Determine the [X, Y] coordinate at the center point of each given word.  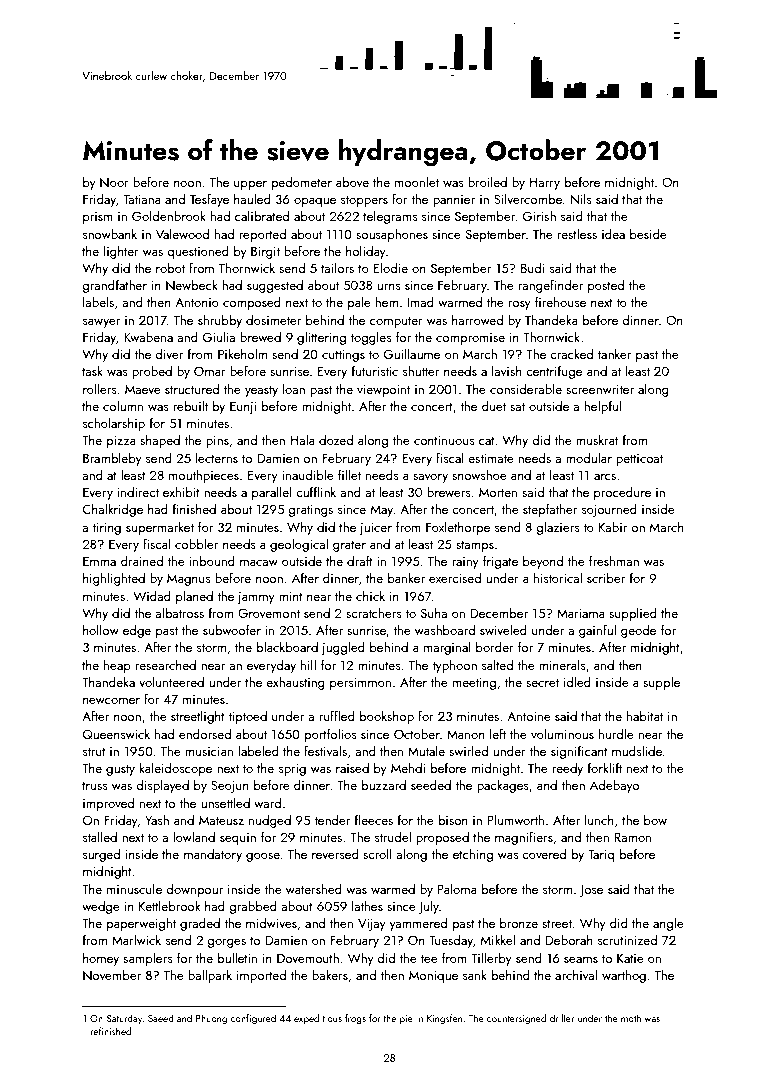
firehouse [560, 301]
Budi [533, 267]
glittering [321, 338]
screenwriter [600, 389]
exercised [455, 577]
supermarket [160, 528]
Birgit [265, 252]
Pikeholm [242, 353]
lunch [599, 819]
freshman [614, 560]
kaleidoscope [176, 769]
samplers [148, 959]
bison [453, 819]
